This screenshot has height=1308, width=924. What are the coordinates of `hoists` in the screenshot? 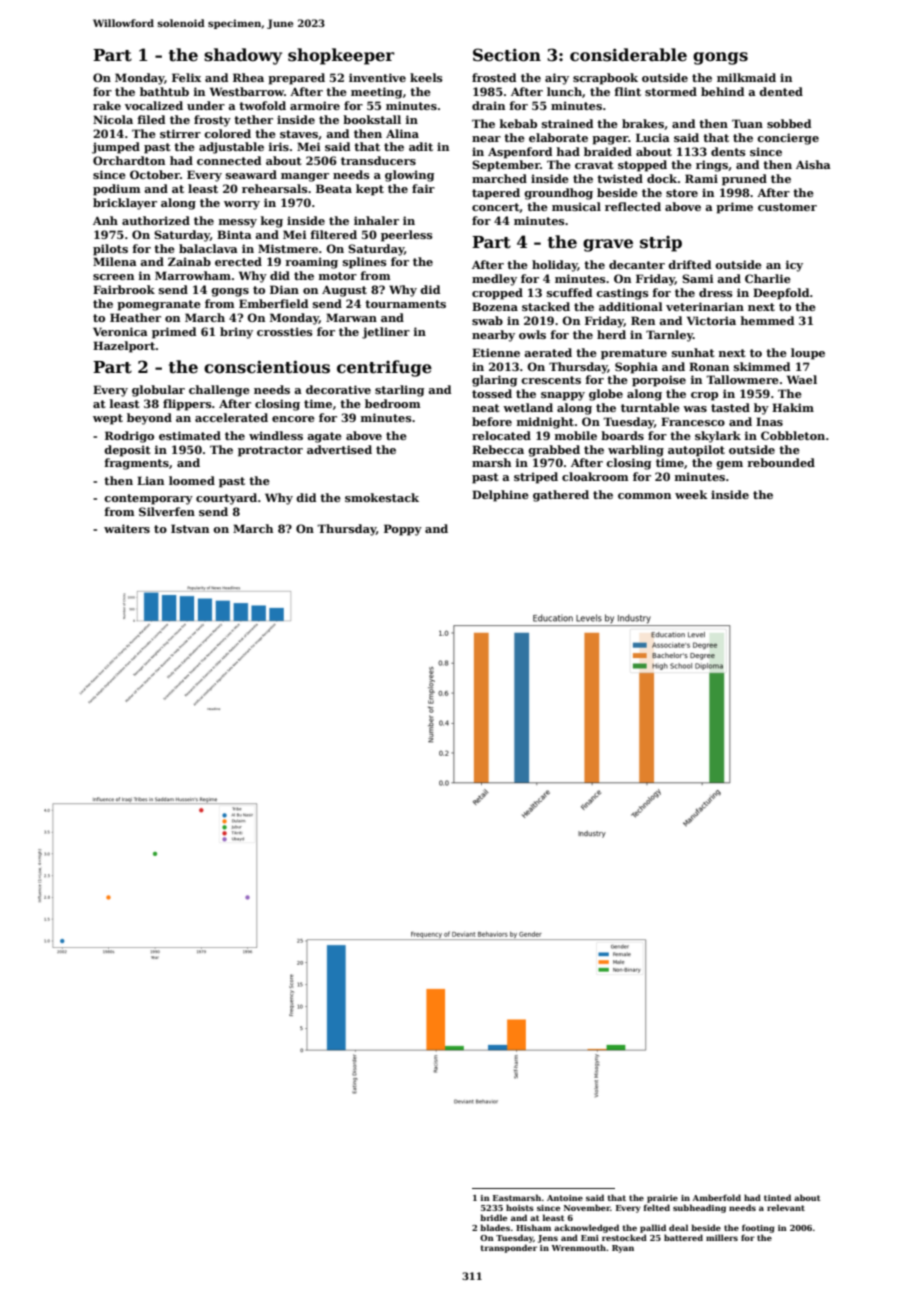 It's located at (520, 1207).
